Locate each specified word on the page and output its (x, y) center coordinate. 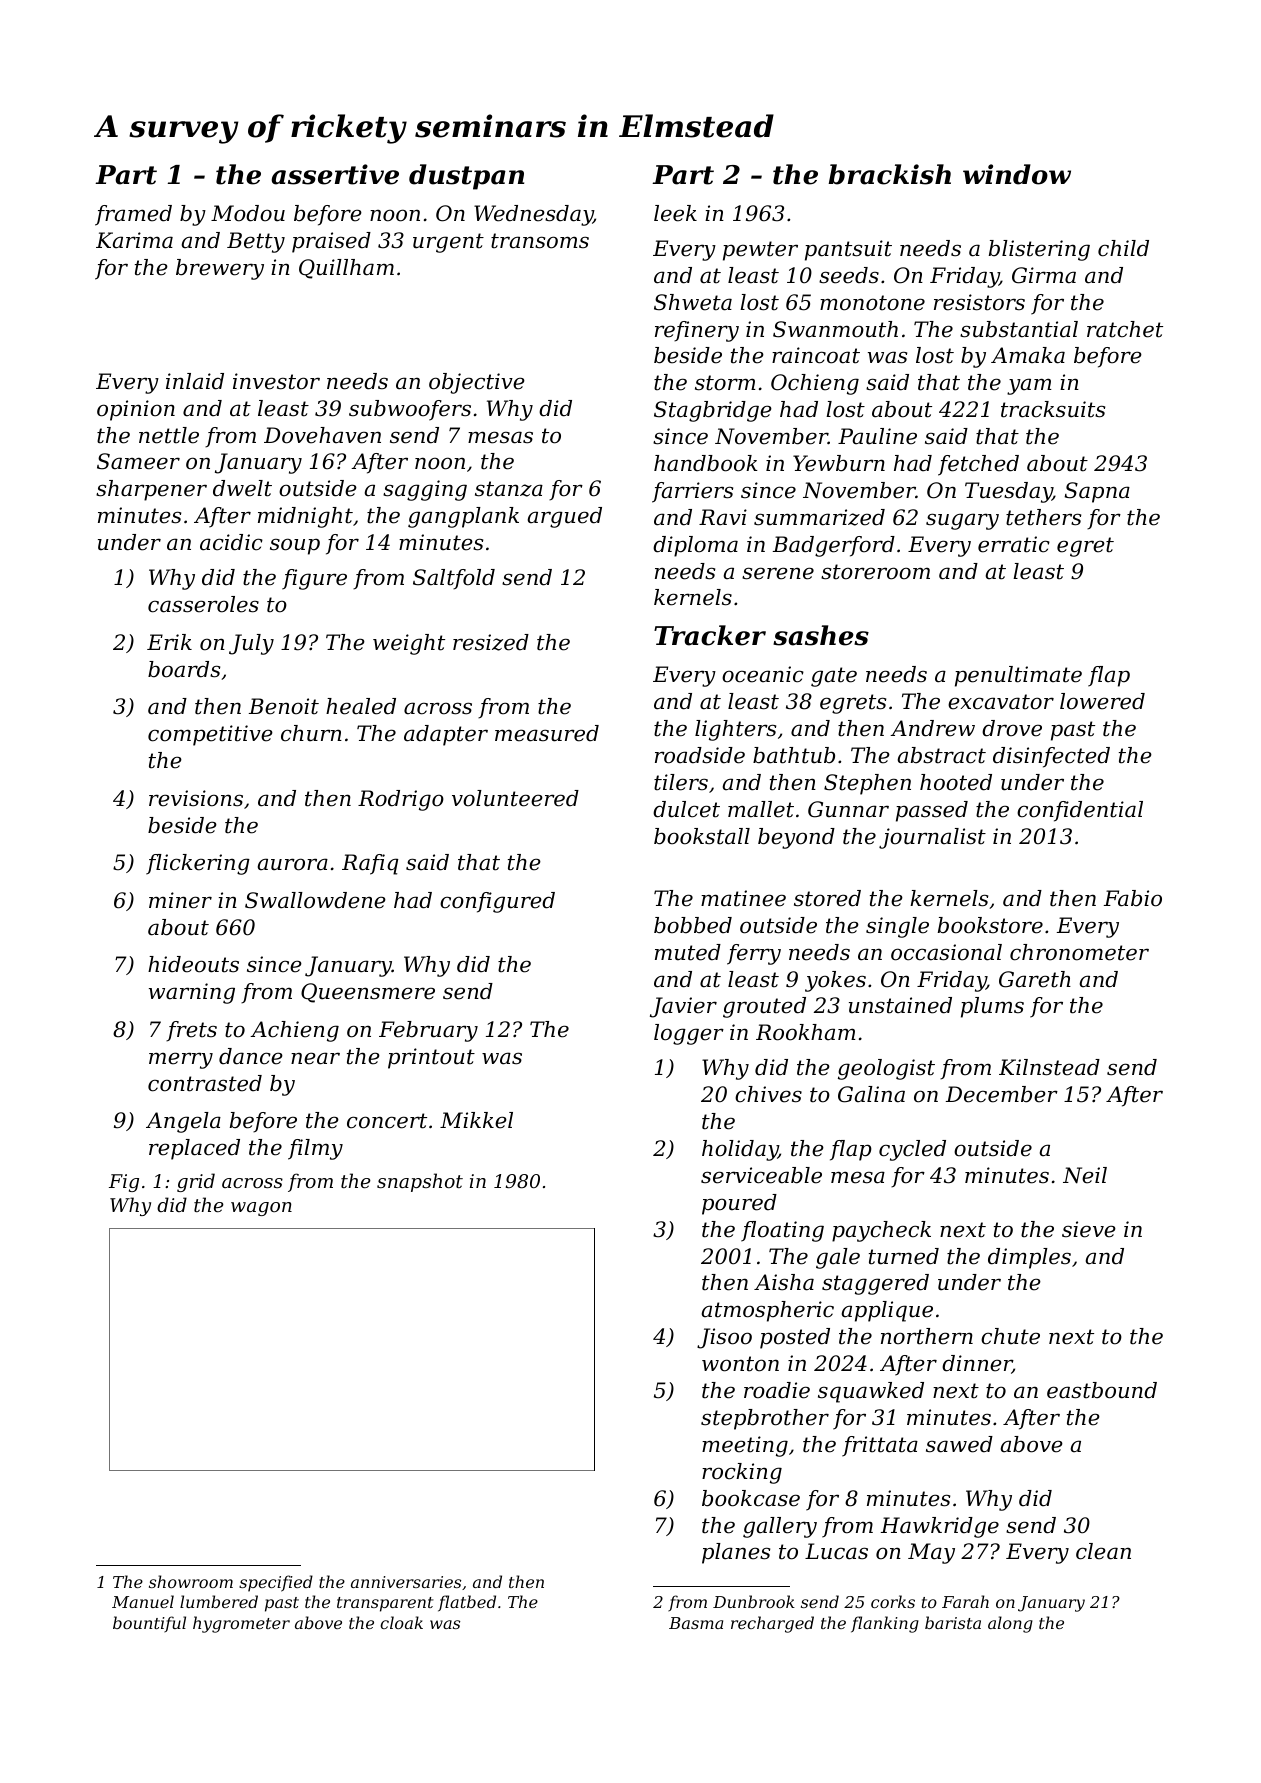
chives (768, 1094)
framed (133, 215)
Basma (696, 1623)
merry (181, 1060)
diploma (695, 546)
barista (953, 1622)
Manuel (143, 1601)
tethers (1043, 517)
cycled (912, 1150)
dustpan (466, 177)
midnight (305, 517)
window (1017, 174)
